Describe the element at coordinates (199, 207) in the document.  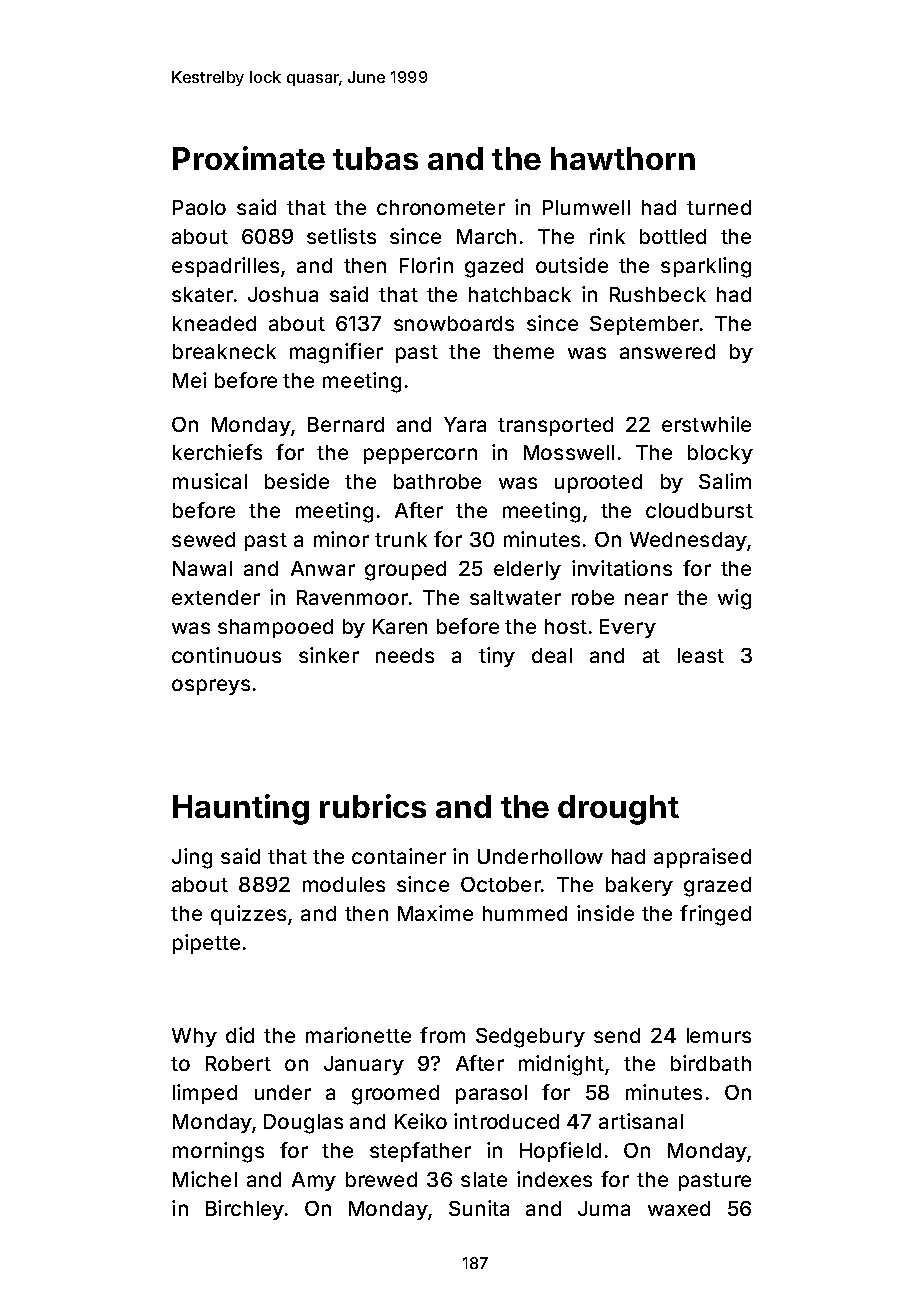
I see `Paolo` at that location.
